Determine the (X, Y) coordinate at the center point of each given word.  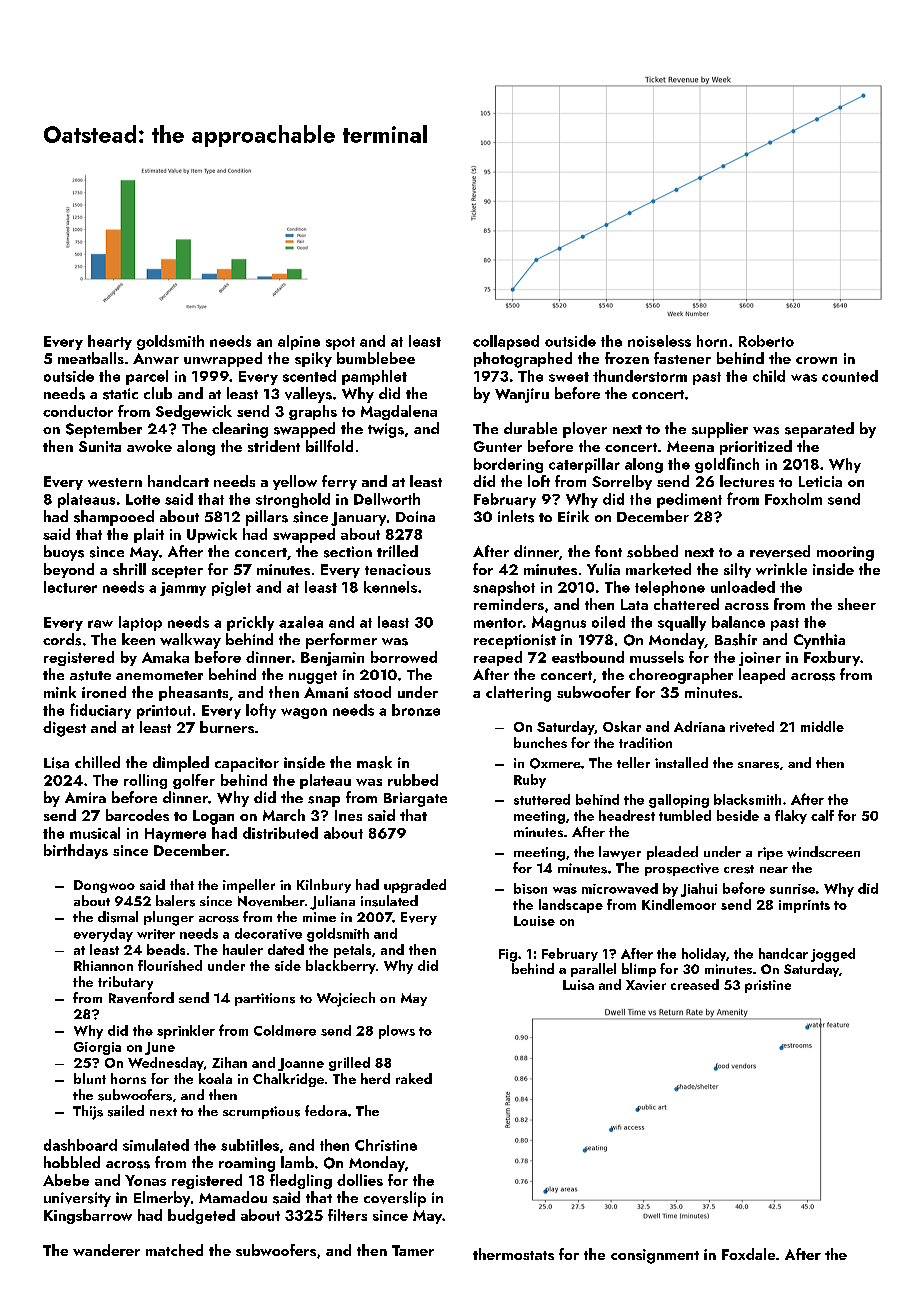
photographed (523, 360)
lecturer (70, 587)
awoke (149, 446)
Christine (386, 1145)
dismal (118, 917)
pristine (768, 986)
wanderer (106, 1250)
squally (682, 623)
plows (397, 1032)
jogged (833, 955)
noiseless (659, 341)
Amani (326, 692)
